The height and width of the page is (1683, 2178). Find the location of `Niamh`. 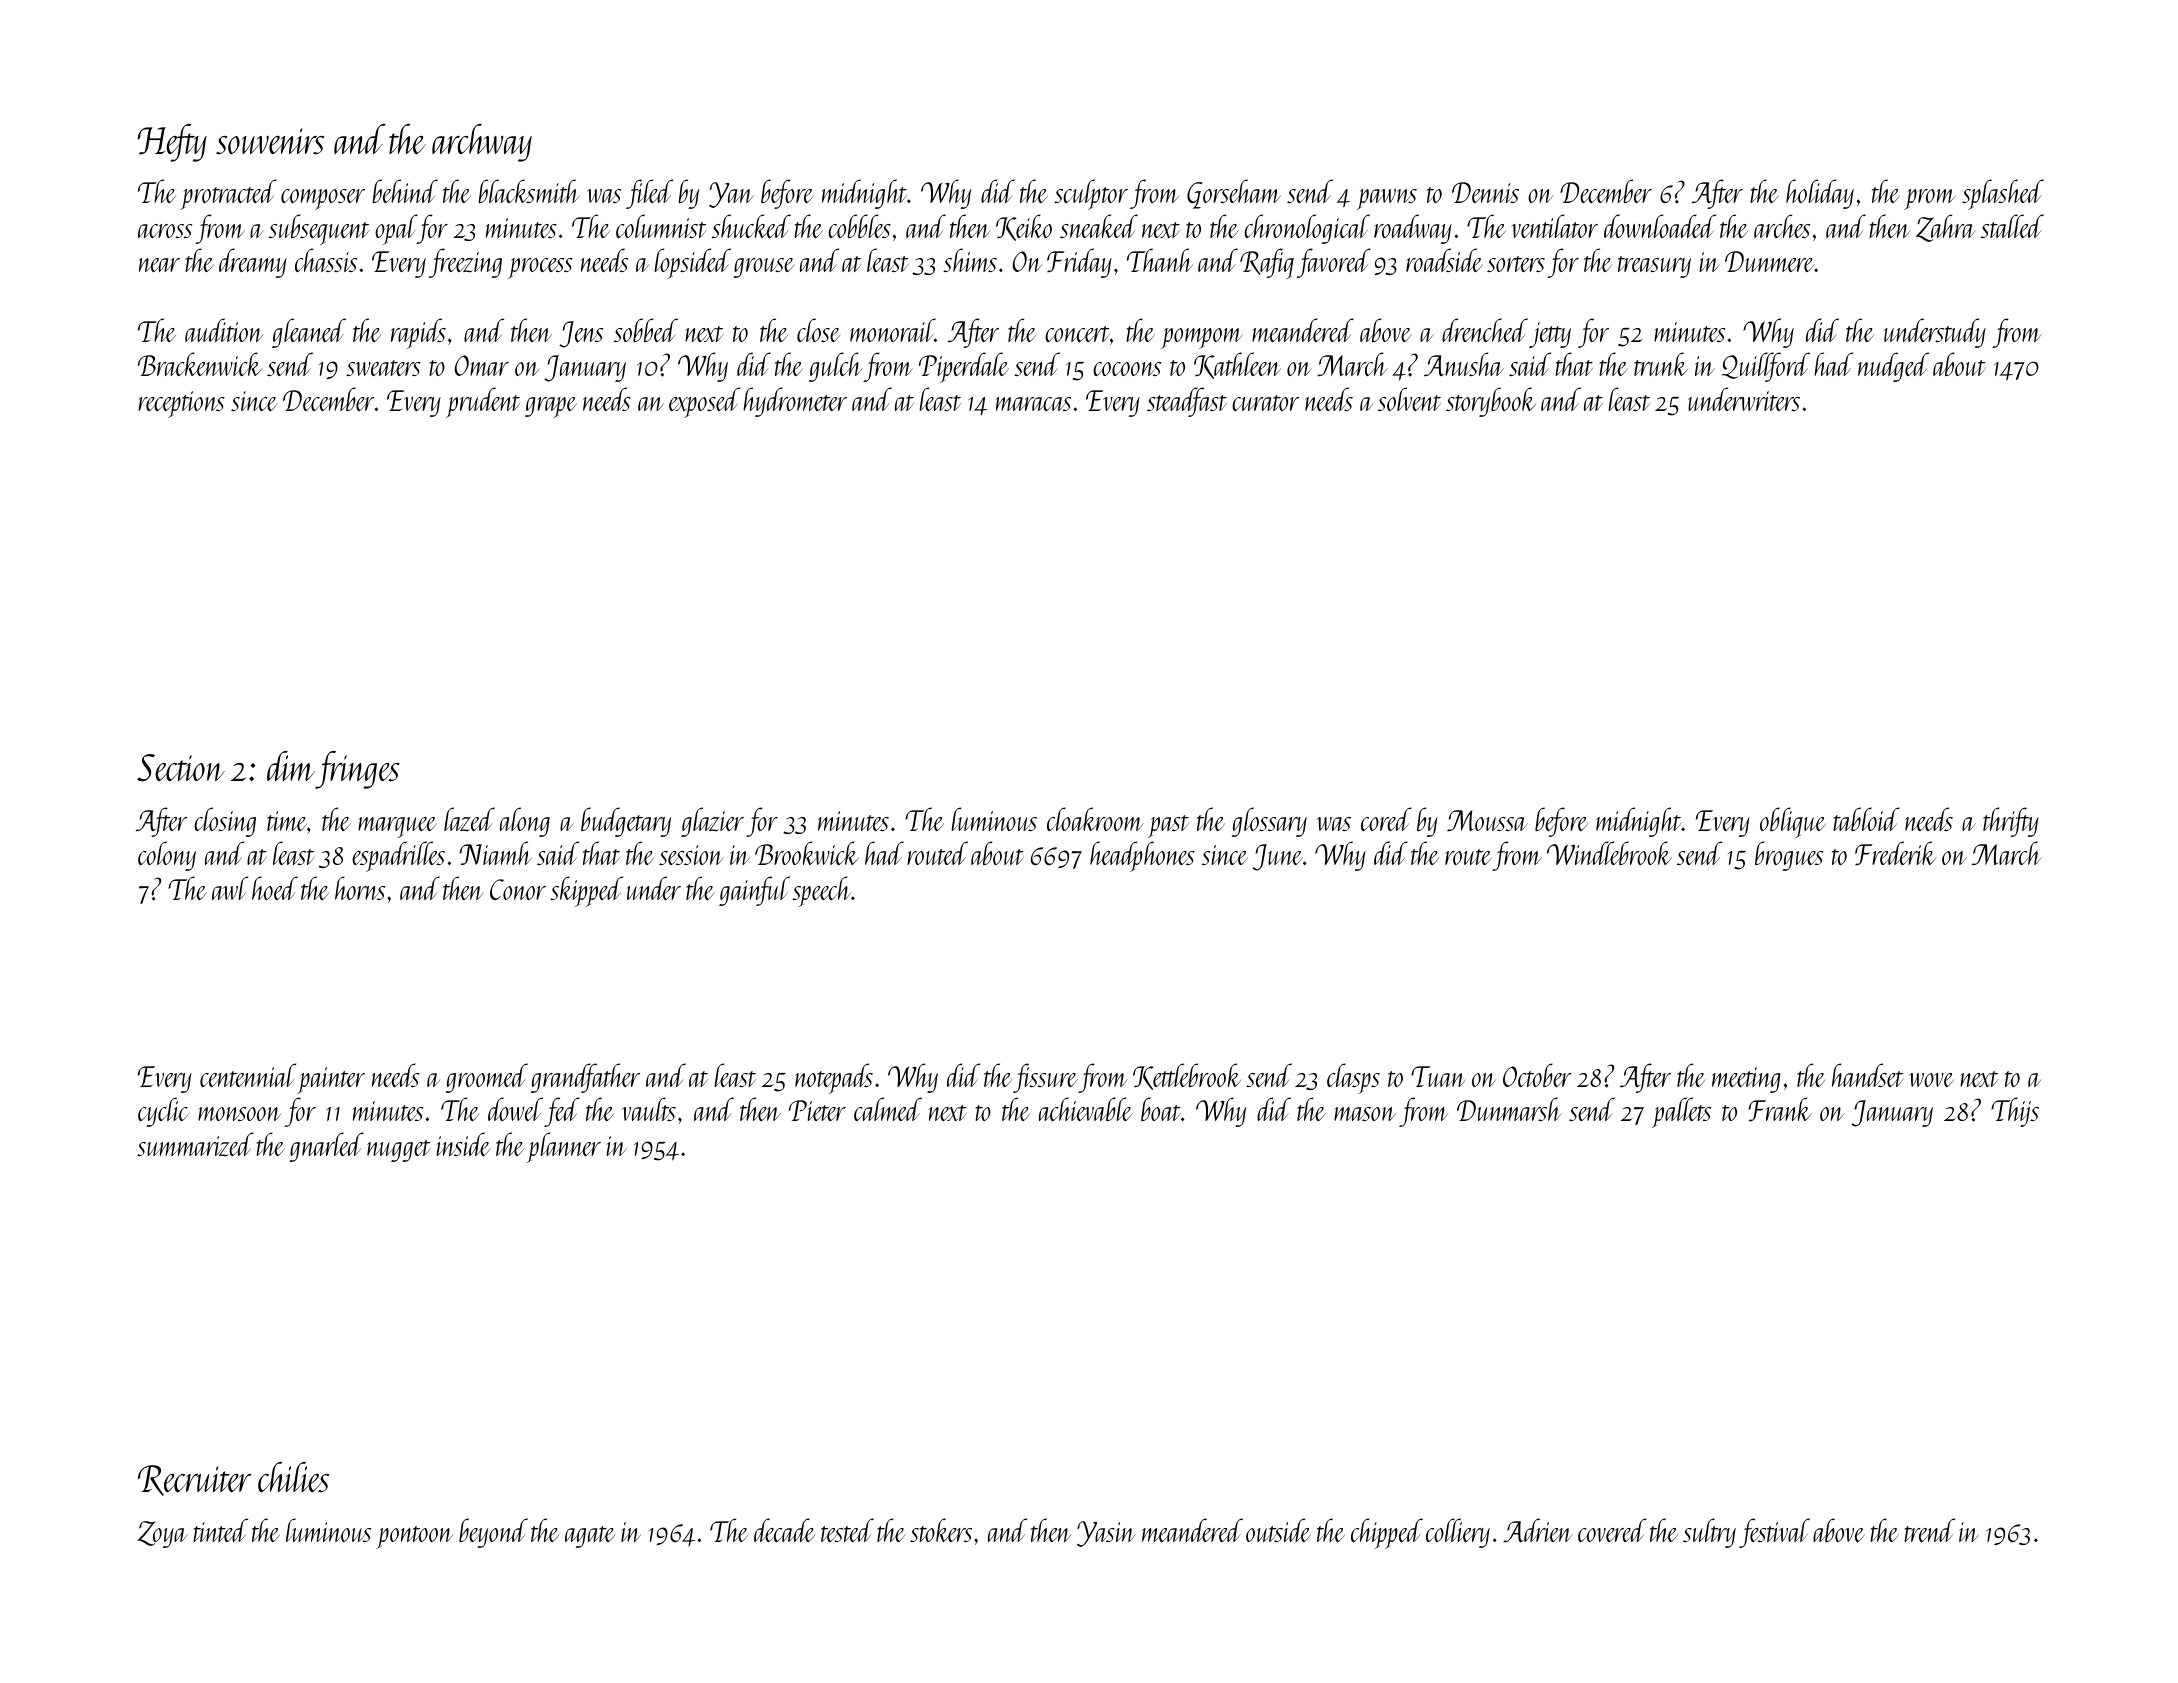

Niamh is located at coordinates (495, 853).
